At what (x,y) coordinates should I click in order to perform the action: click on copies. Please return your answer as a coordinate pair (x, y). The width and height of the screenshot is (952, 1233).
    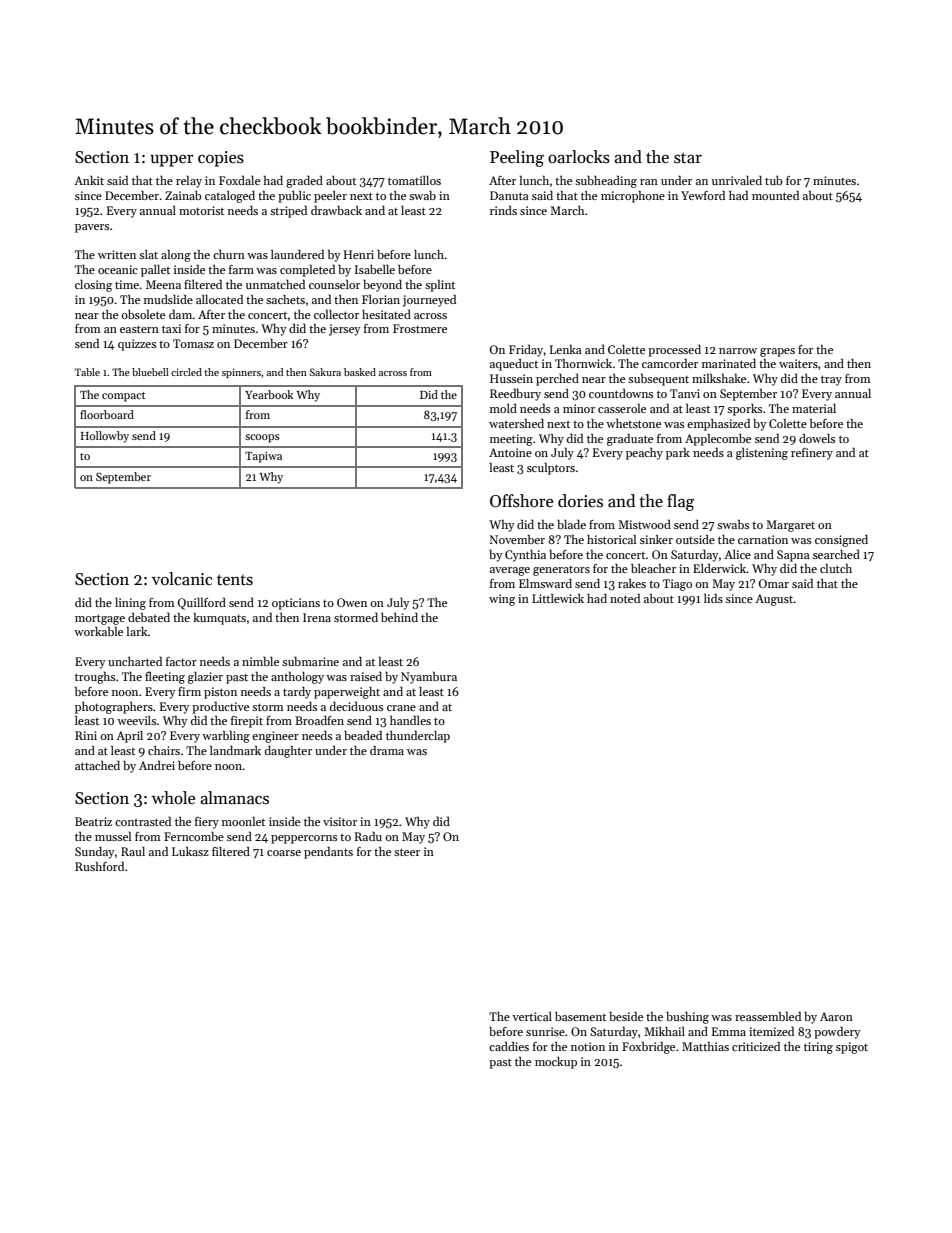
    Looking at the image, I should click on (221, 159).
